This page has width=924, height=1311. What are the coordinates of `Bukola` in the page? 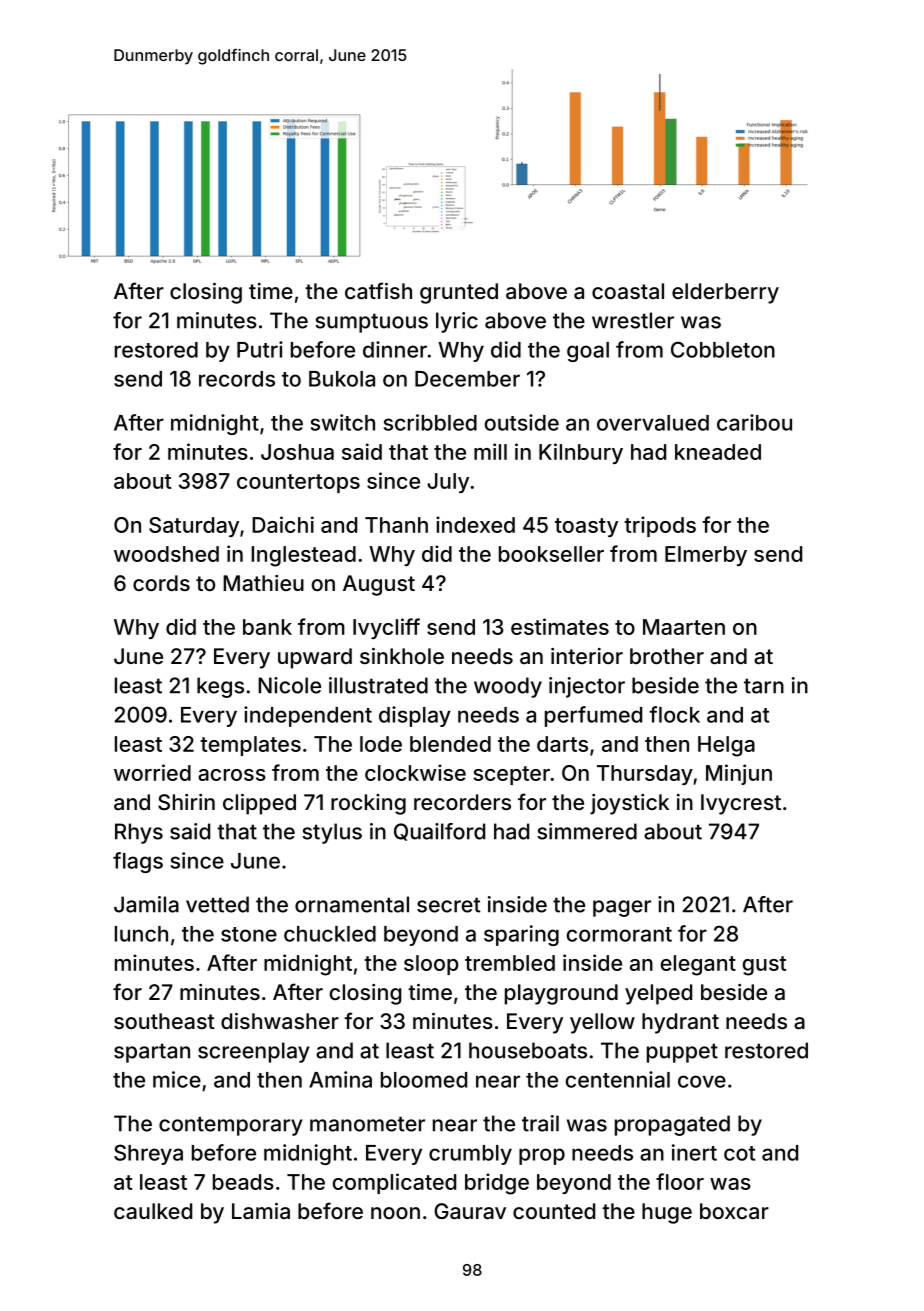 It's located at (342, 379).
